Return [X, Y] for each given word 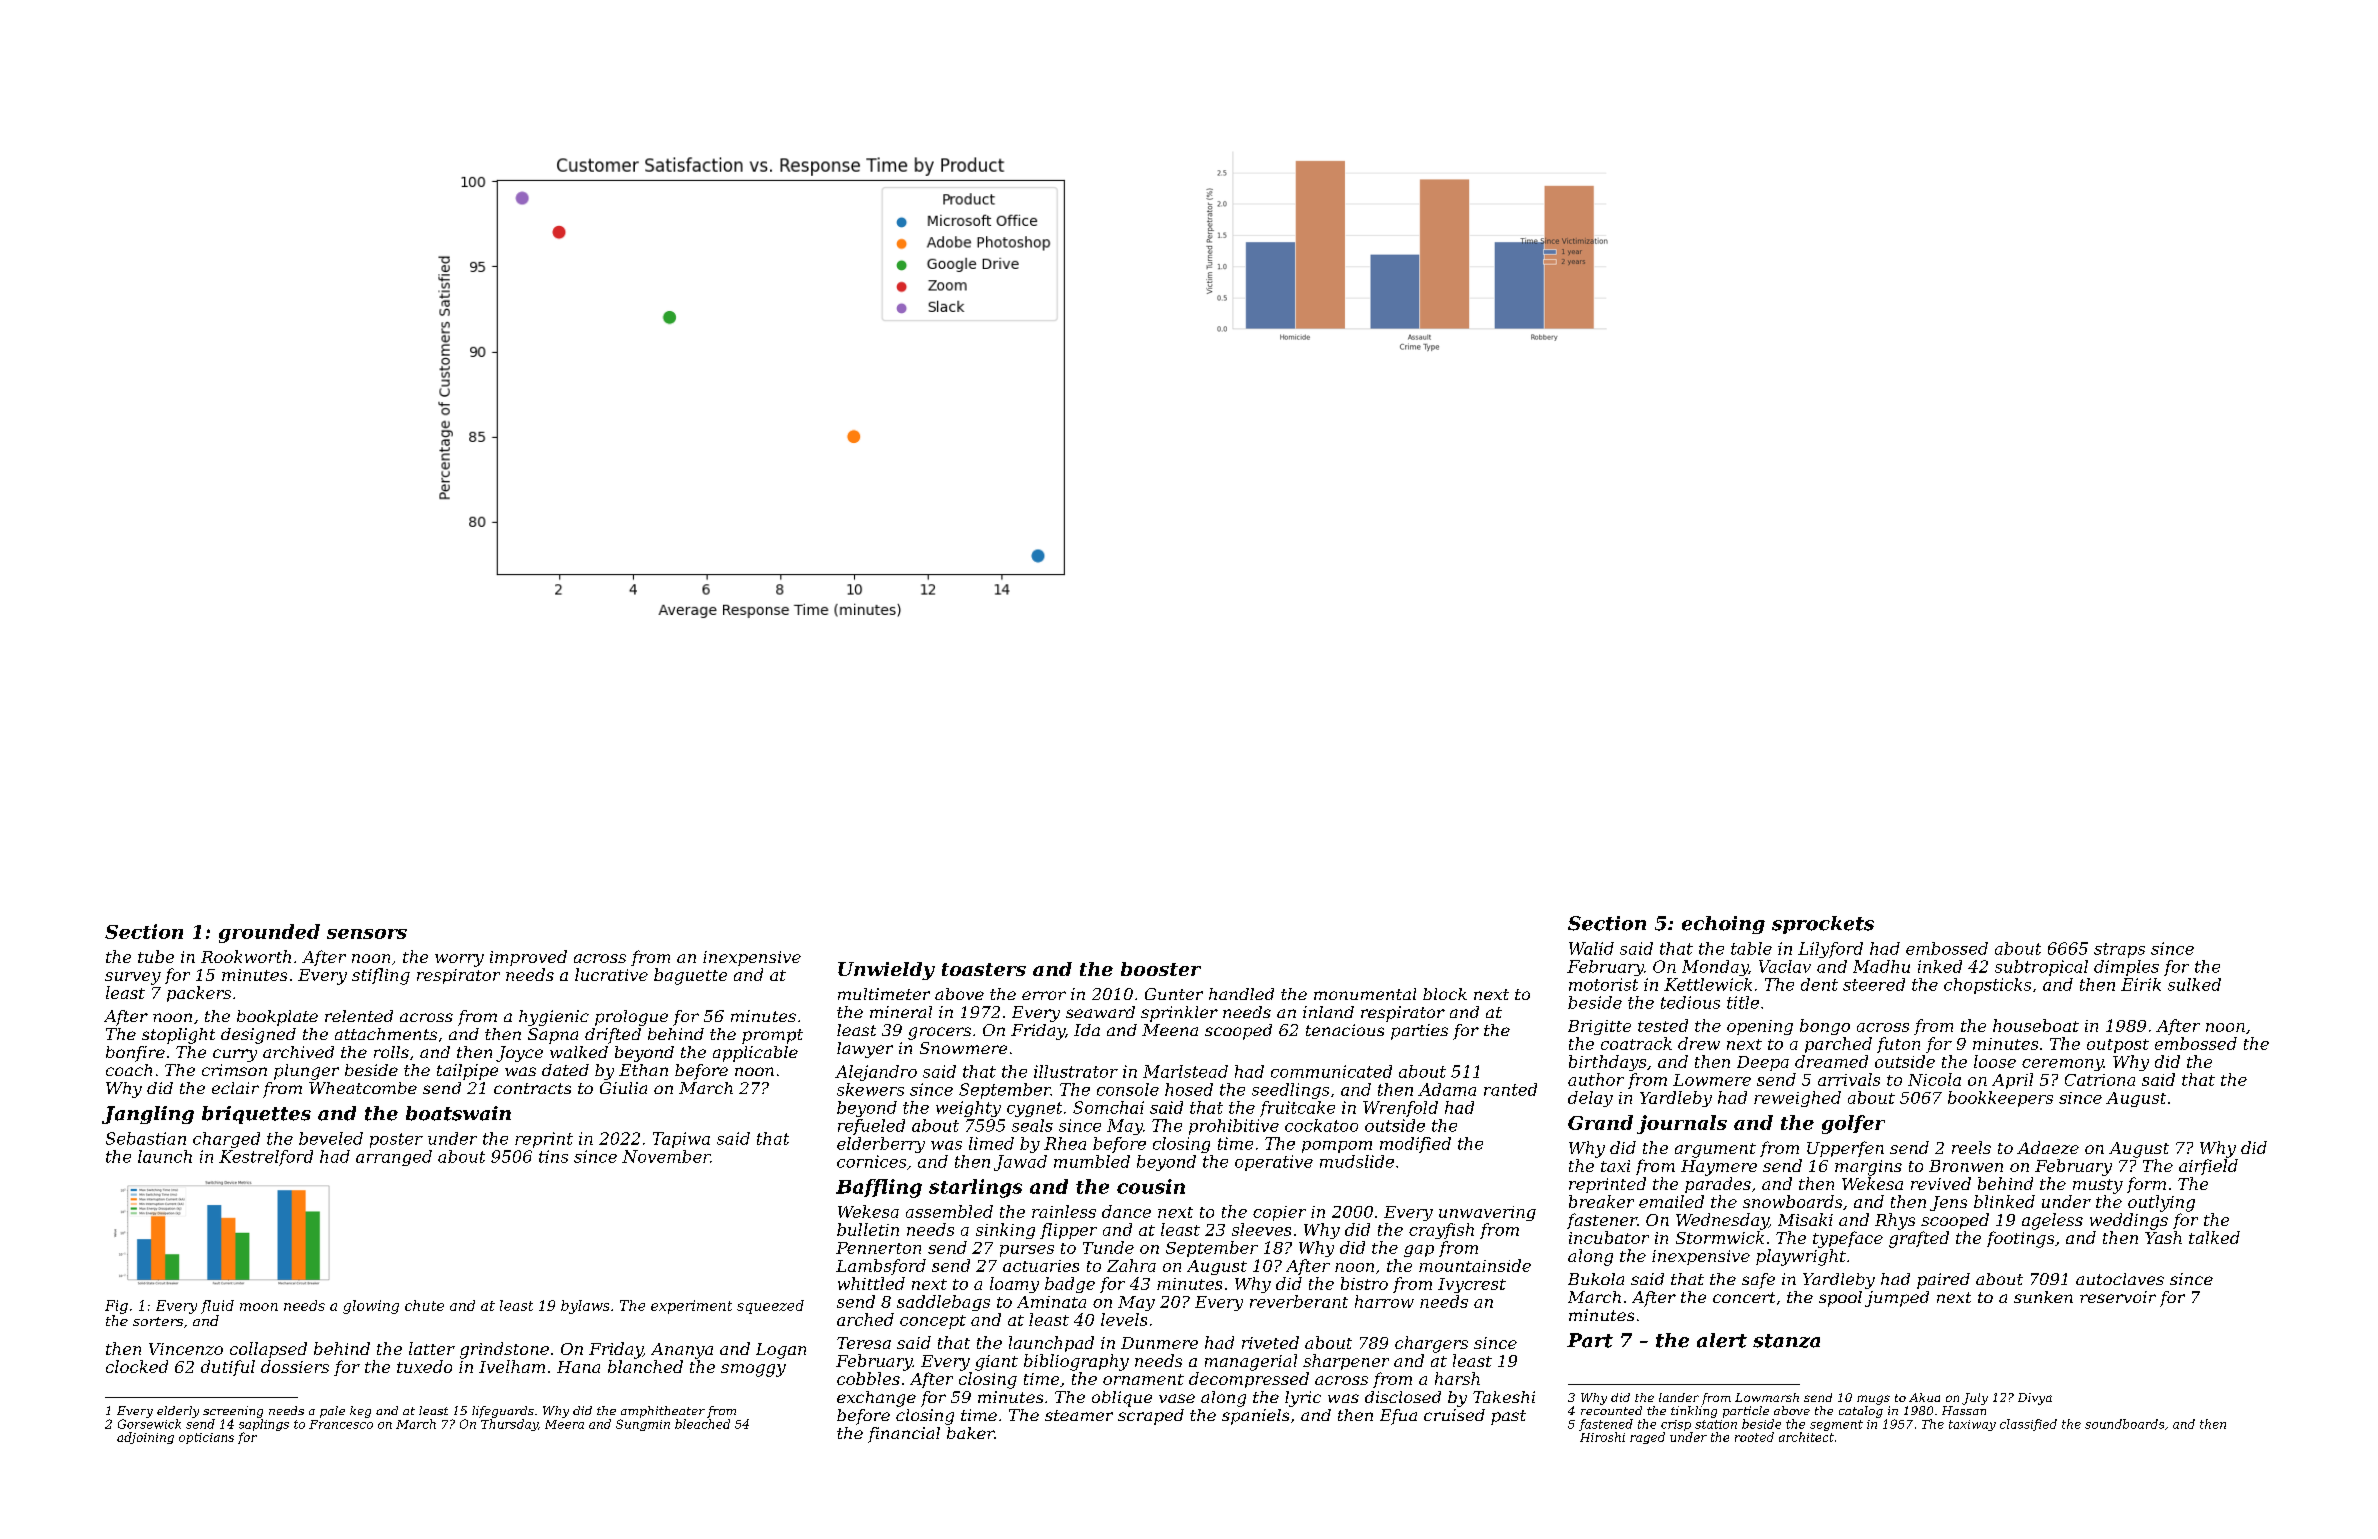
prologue [631, 1018]
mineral [901, 1012]
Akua [1924, 1397]
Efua [1398, 1417]
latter [432, 1348]
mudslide [1357, 1161]
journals [1682, 1124]
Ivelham [512, 1366]
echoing [1723, 925]
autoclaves [2120, 1279]
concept [933, 1322]
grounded [269, 933]
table [1751, 948]
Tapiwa [681, 1140]
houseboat [2036, 1025]
